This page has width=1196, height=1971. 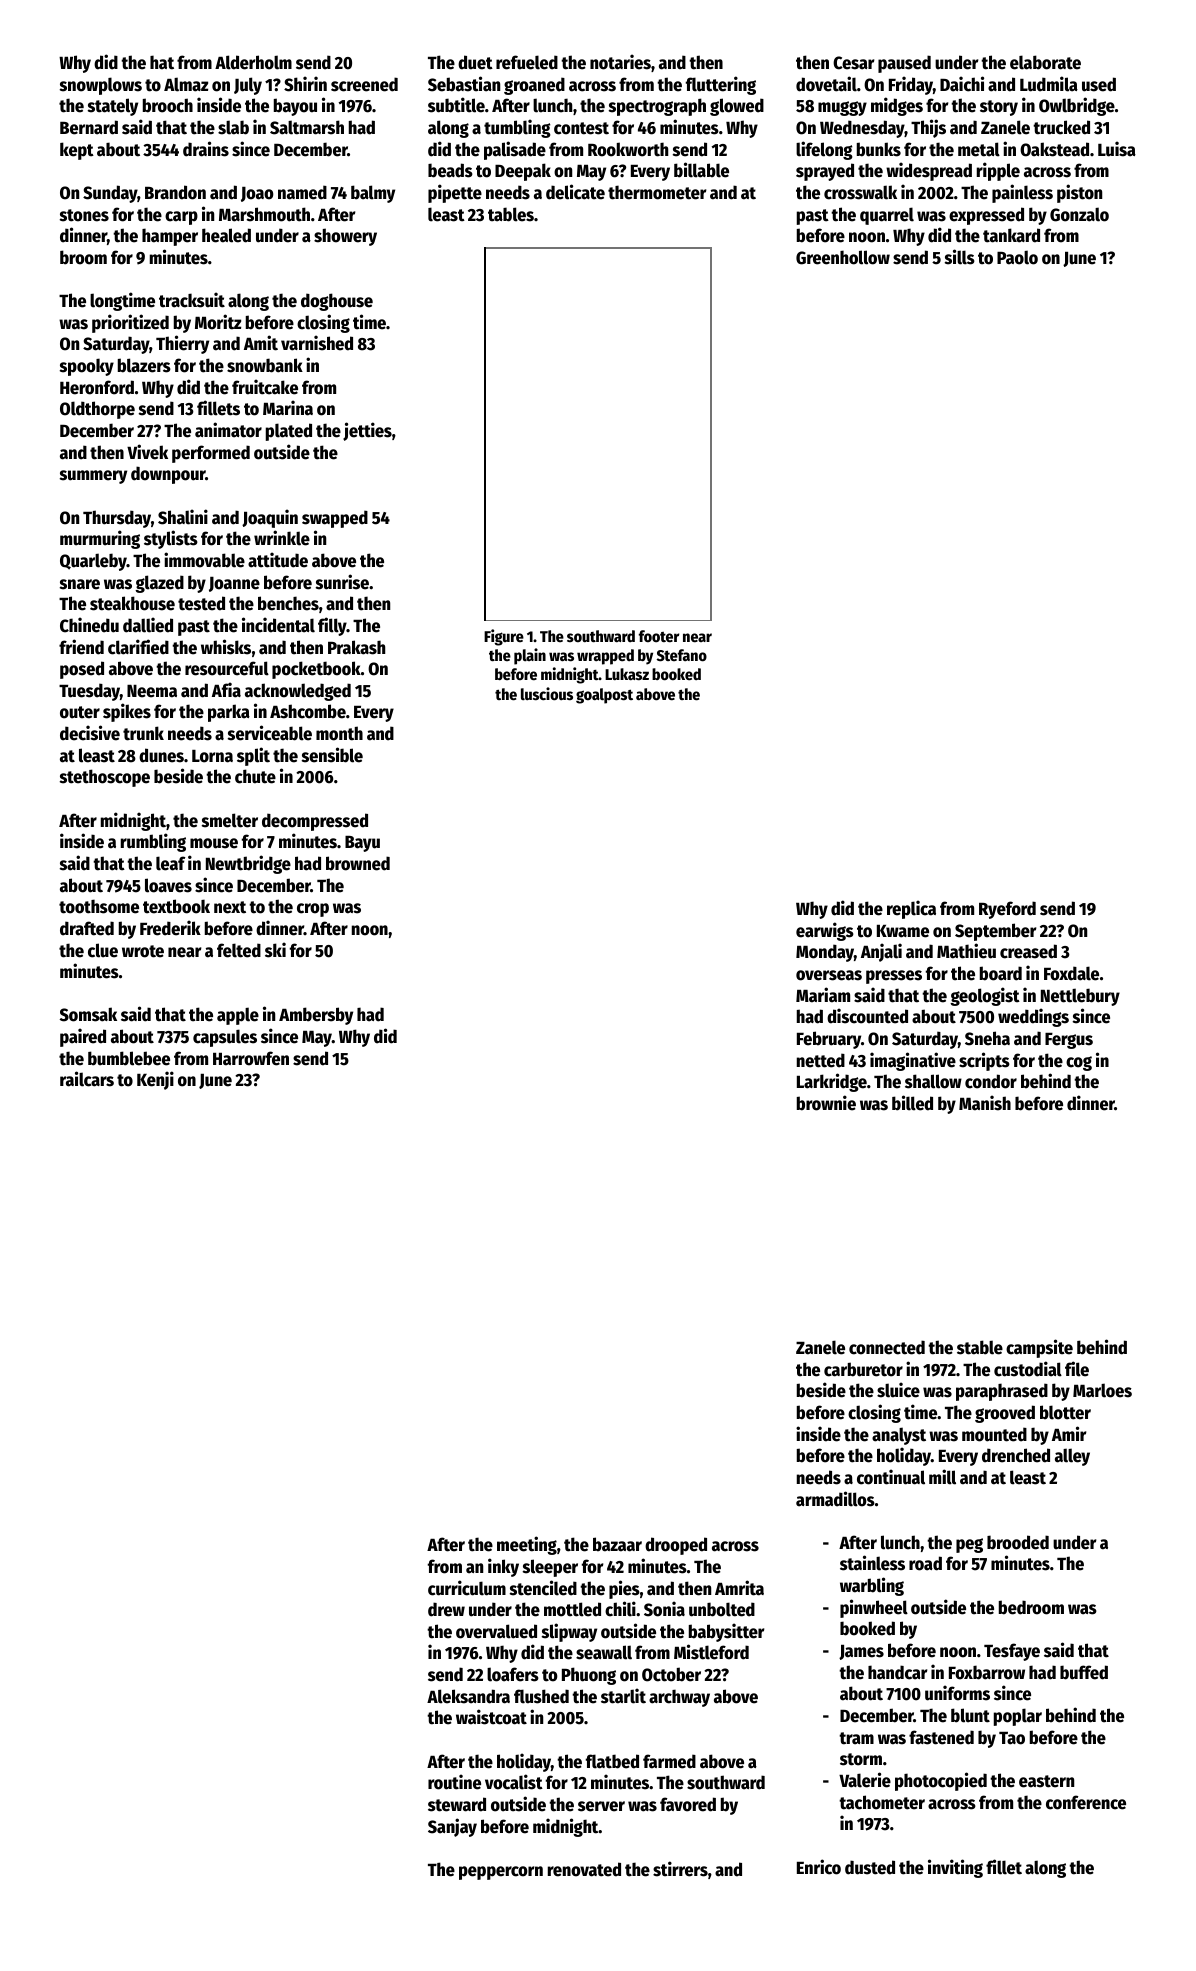 What do you see at coordinates (504, 637) in the page?
I see `Figure` at bounding box center [504, 637].
